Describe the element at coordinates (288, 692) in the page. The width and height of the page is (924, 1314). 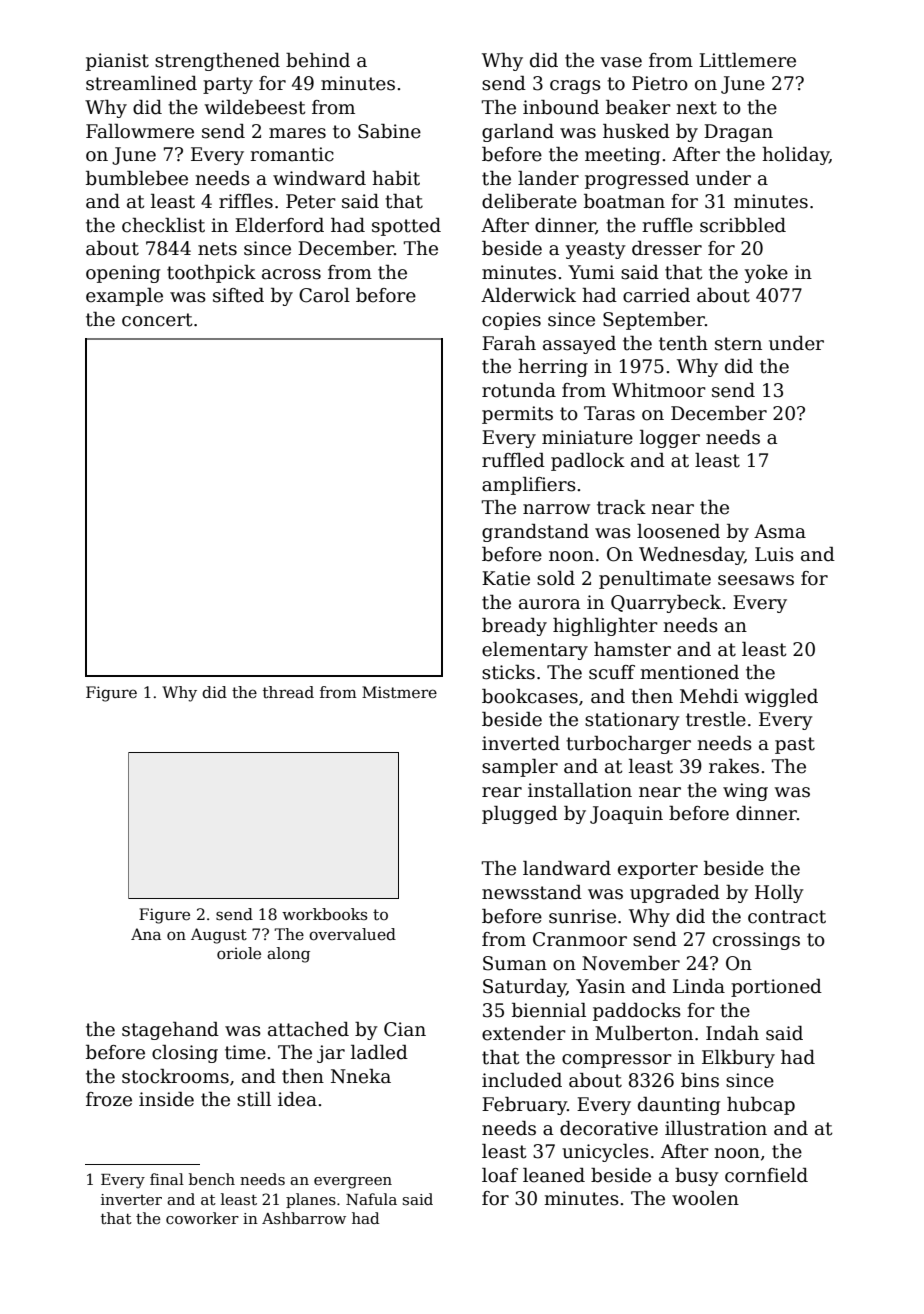
I see `thread` at that location.
